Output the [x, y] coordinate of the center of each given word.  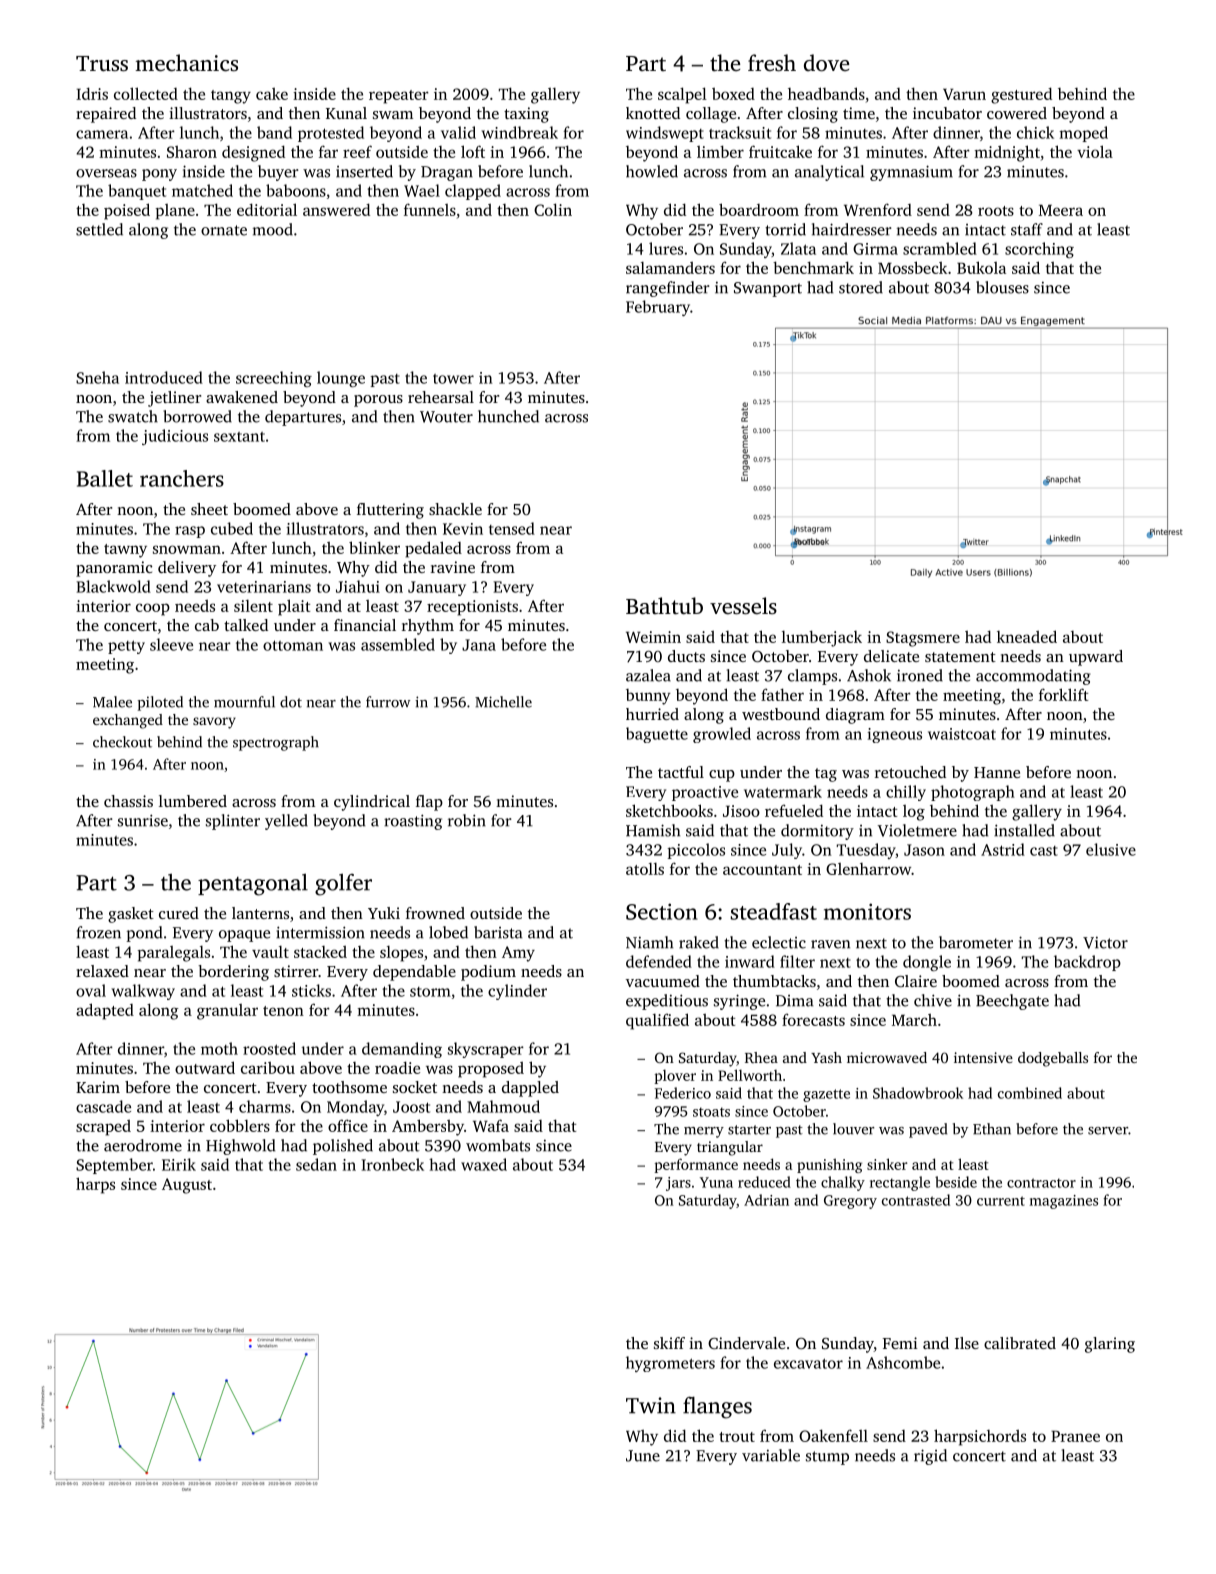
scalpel [682, 95]
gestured [1021, 95]
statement [960, 657]
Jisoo [741, 811]
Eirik [179, 1164]
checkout [122, 742]
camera [102, 134]
